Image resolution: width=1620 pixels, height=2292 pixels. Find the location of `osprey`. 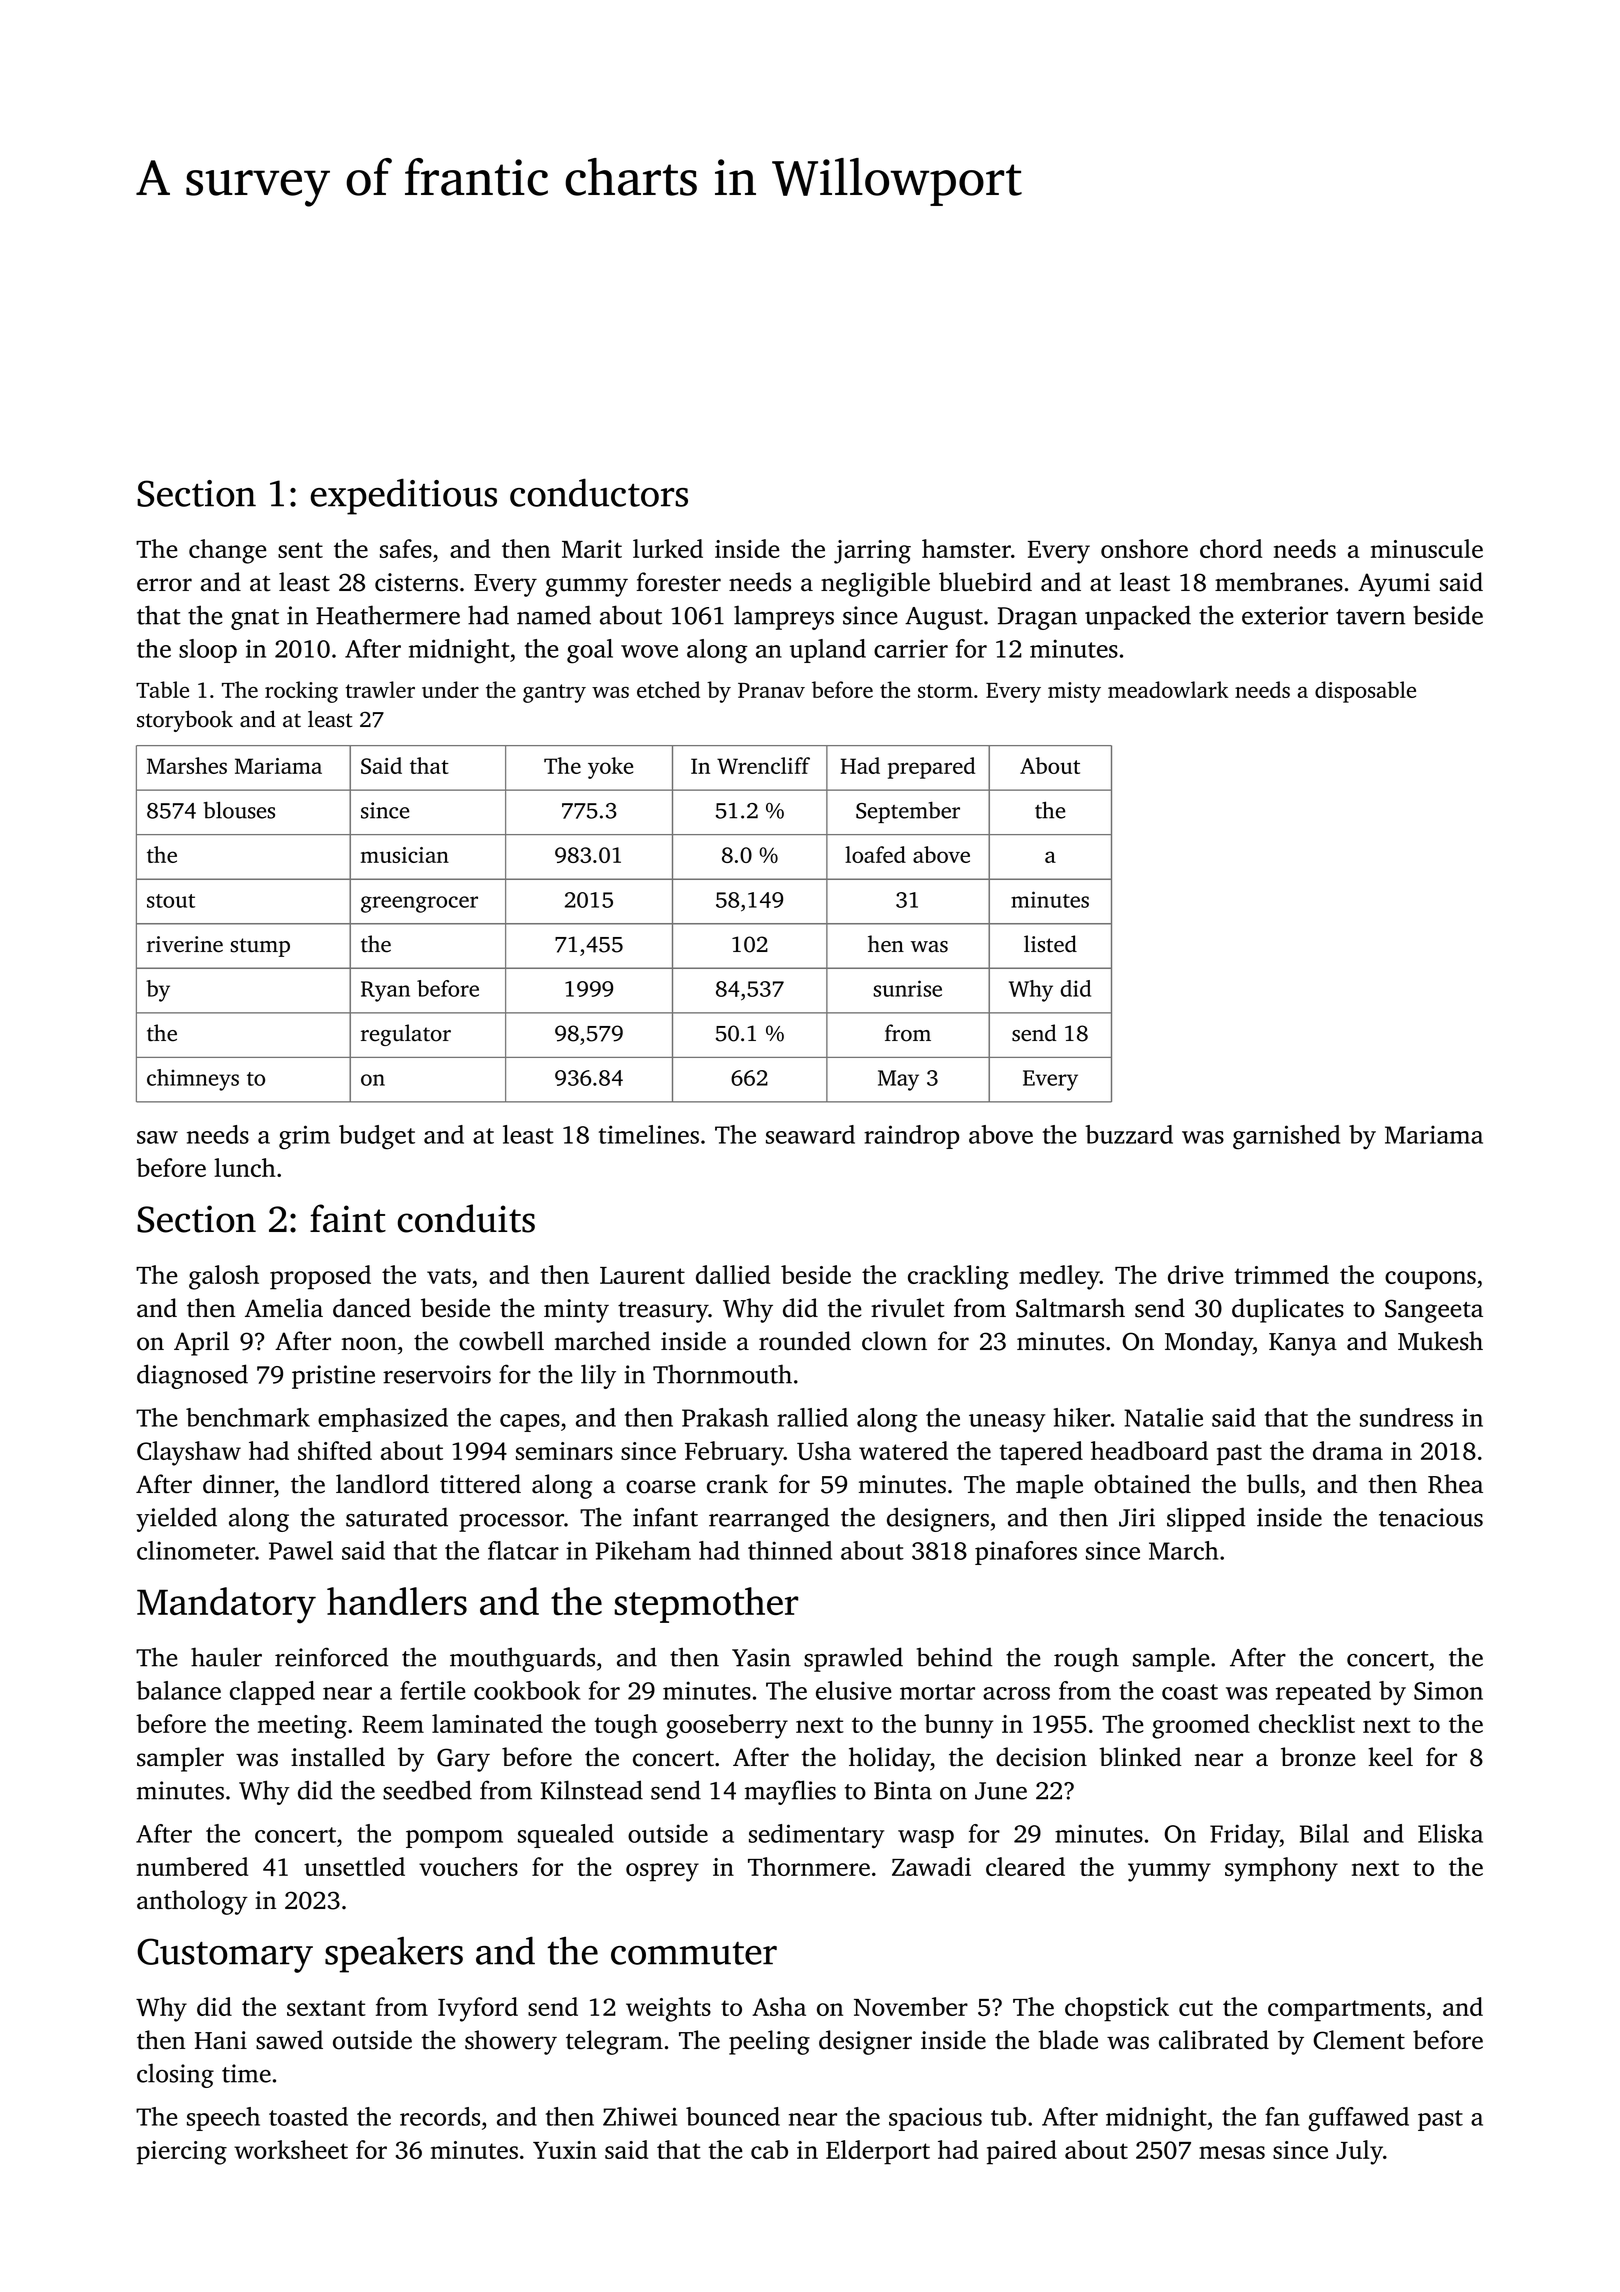

osprey is located at coordinates (662, 1872).
